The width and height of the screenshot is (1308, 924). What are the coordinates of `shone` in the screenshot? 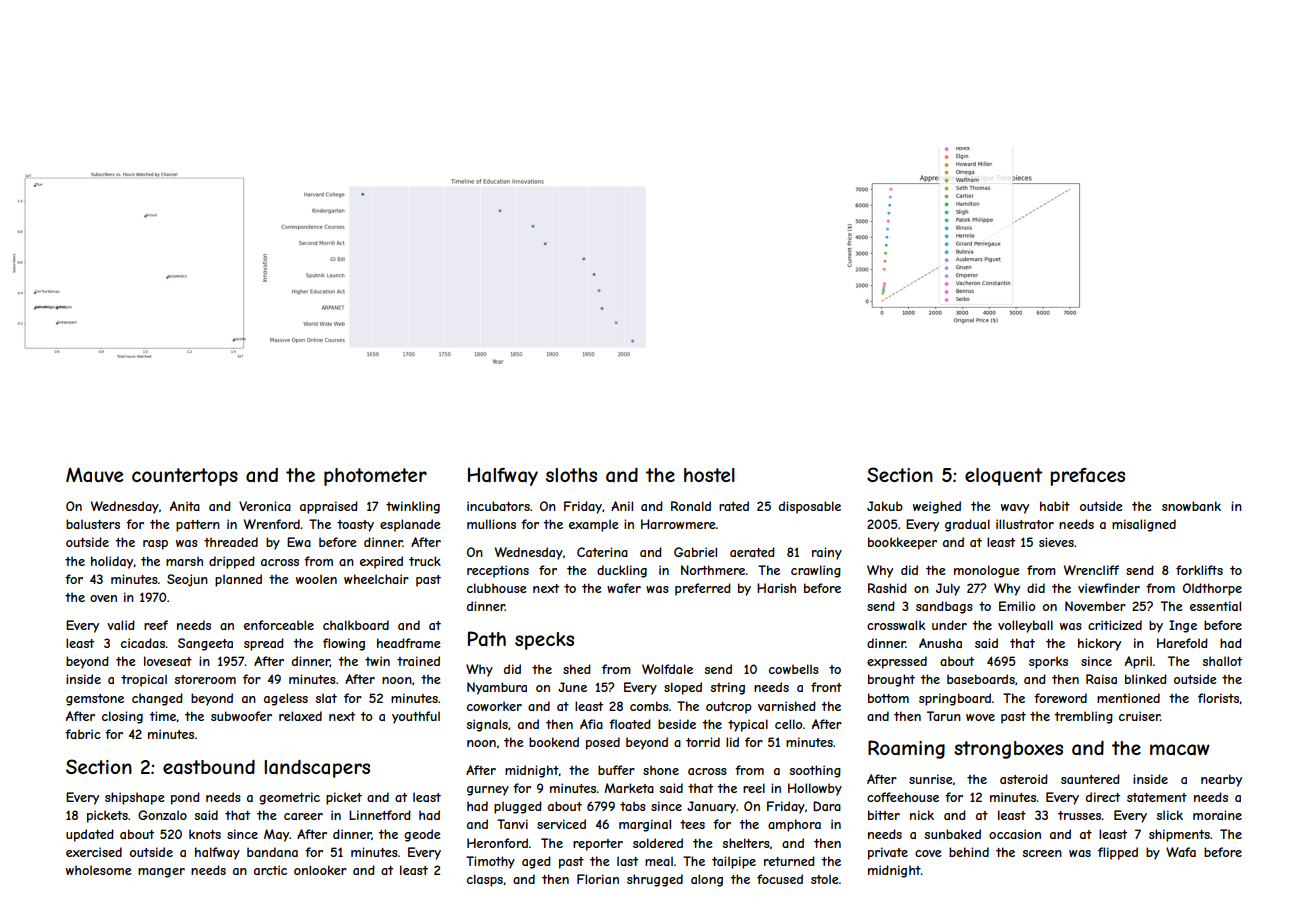 It's located at (661, 770).
